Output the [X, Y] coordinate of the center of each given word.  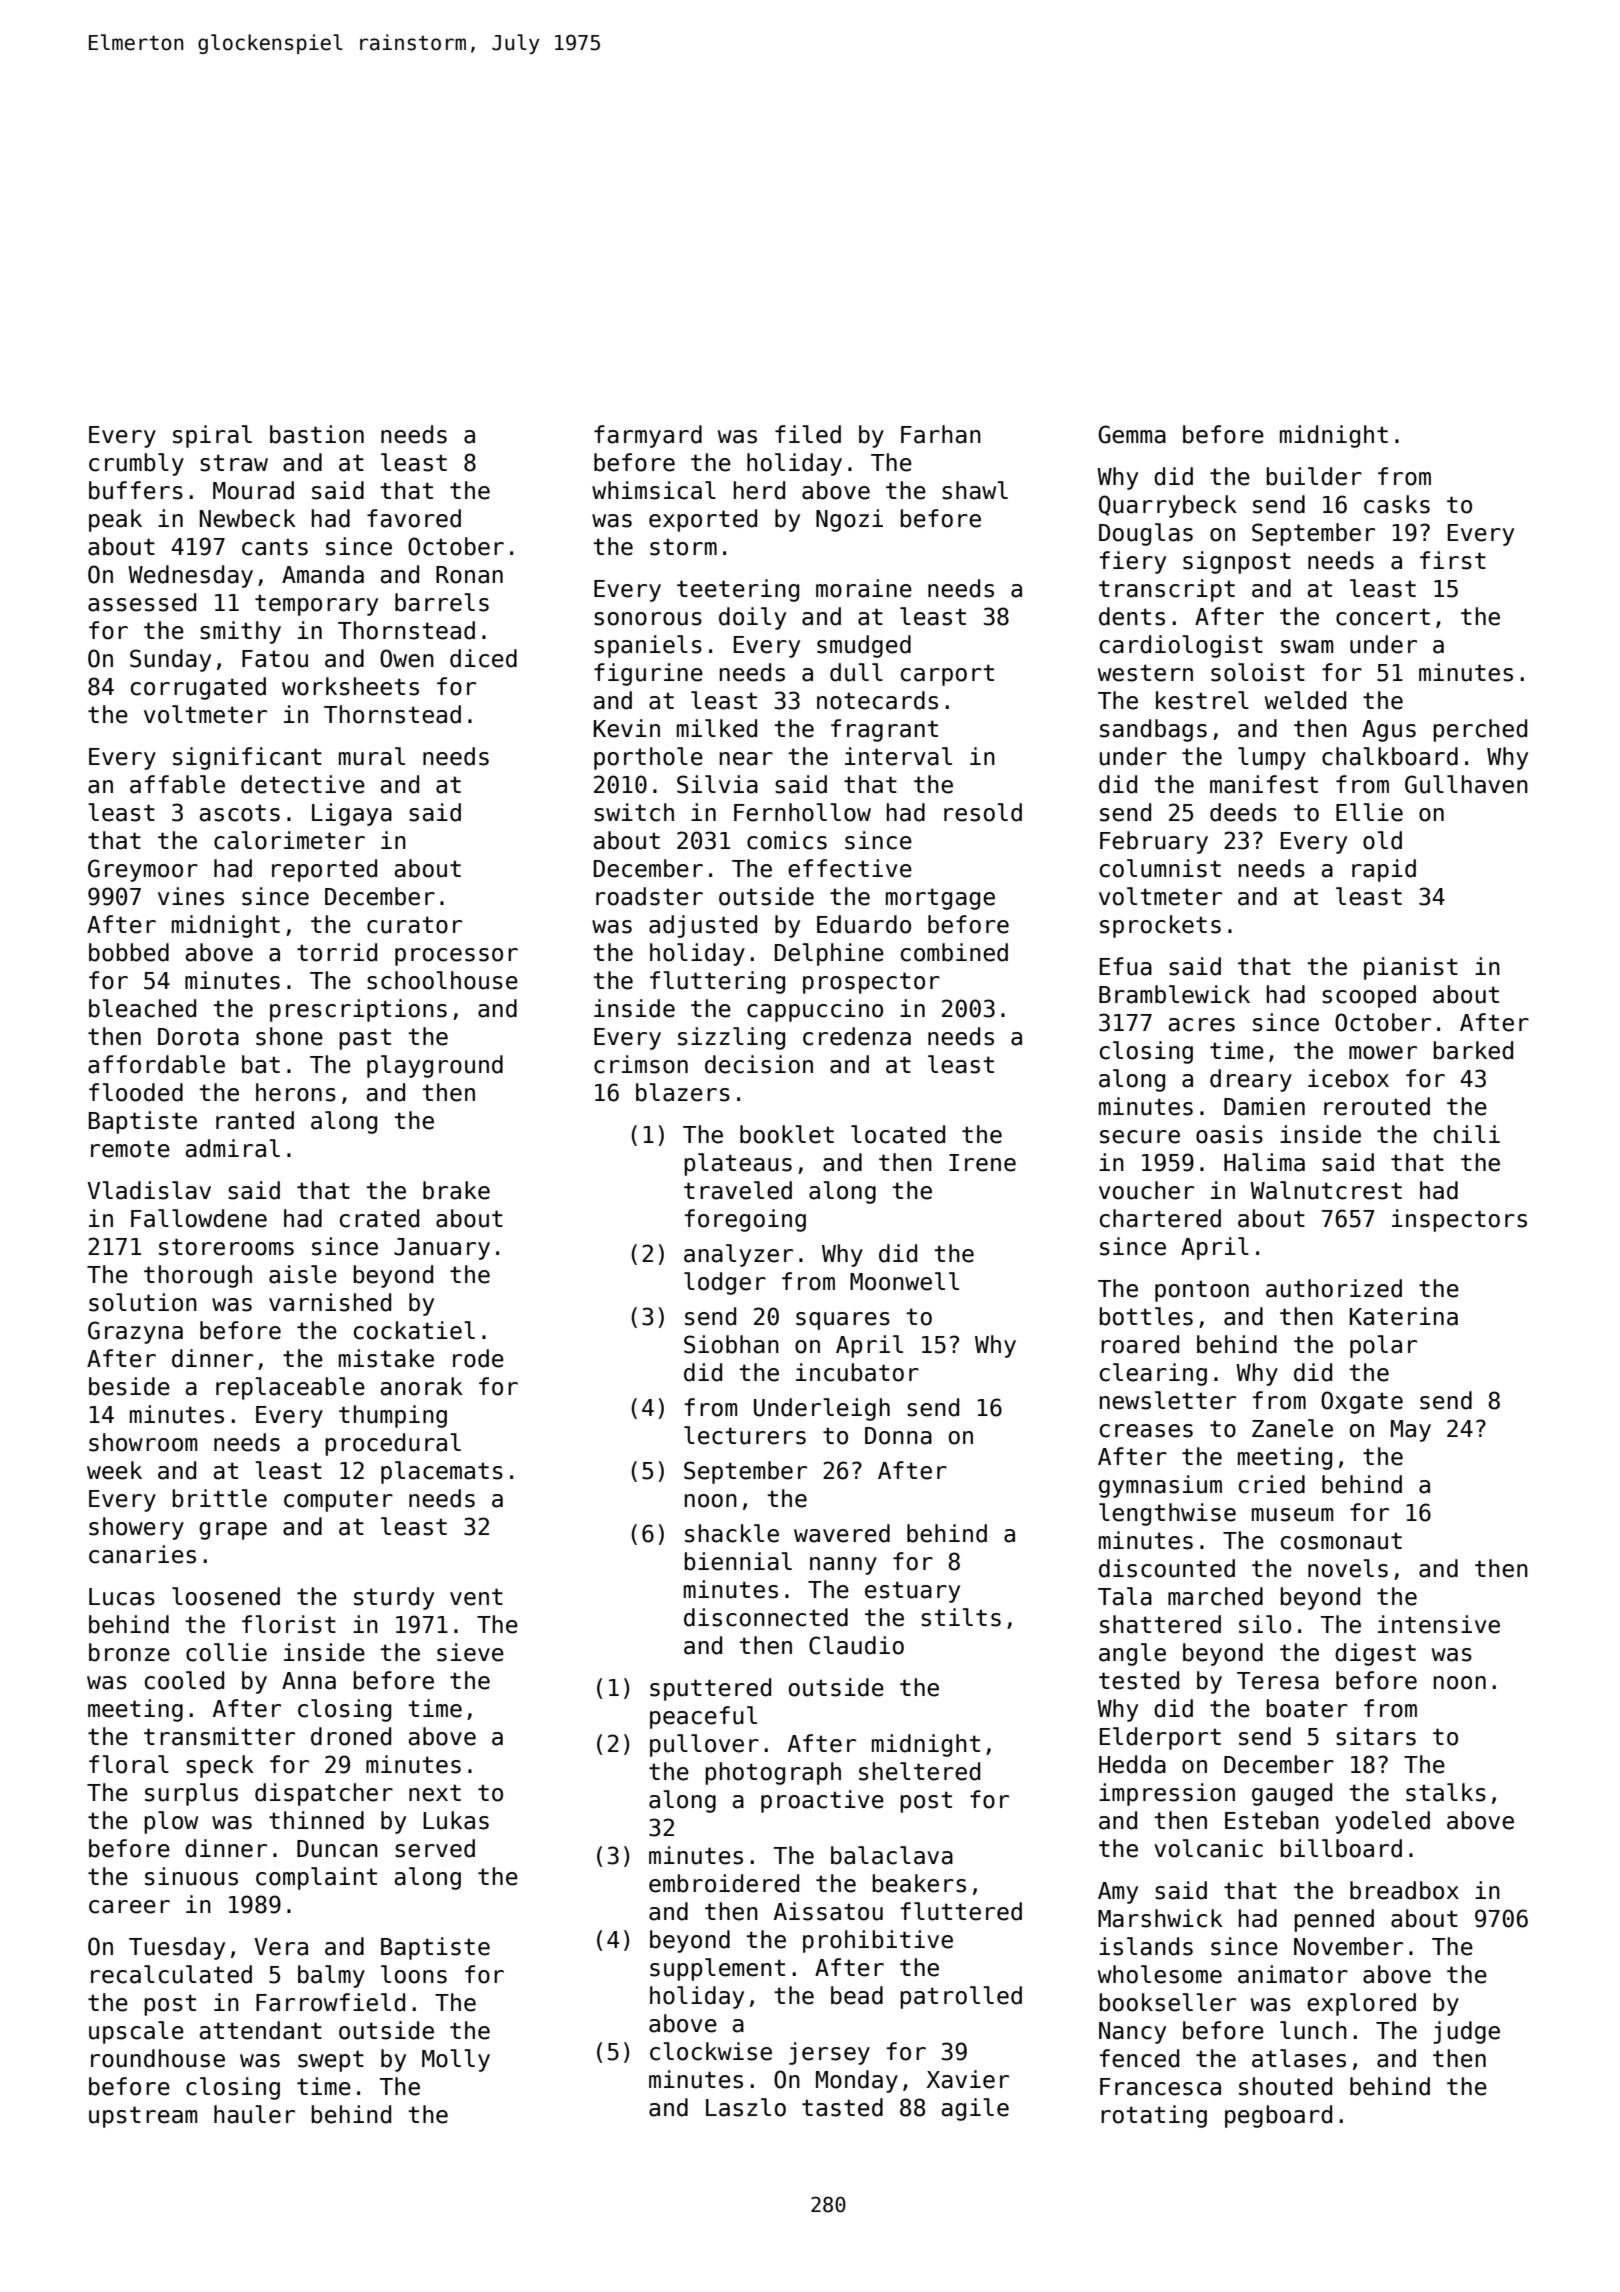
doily [752, 618]
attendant [261, 2030]
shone [289, 1036]
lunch [1313, 2030]
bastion [317, 434]
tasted [842, 2107]
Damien [1264, 1106]
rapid [1384, 870]
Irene [982, 1163]
